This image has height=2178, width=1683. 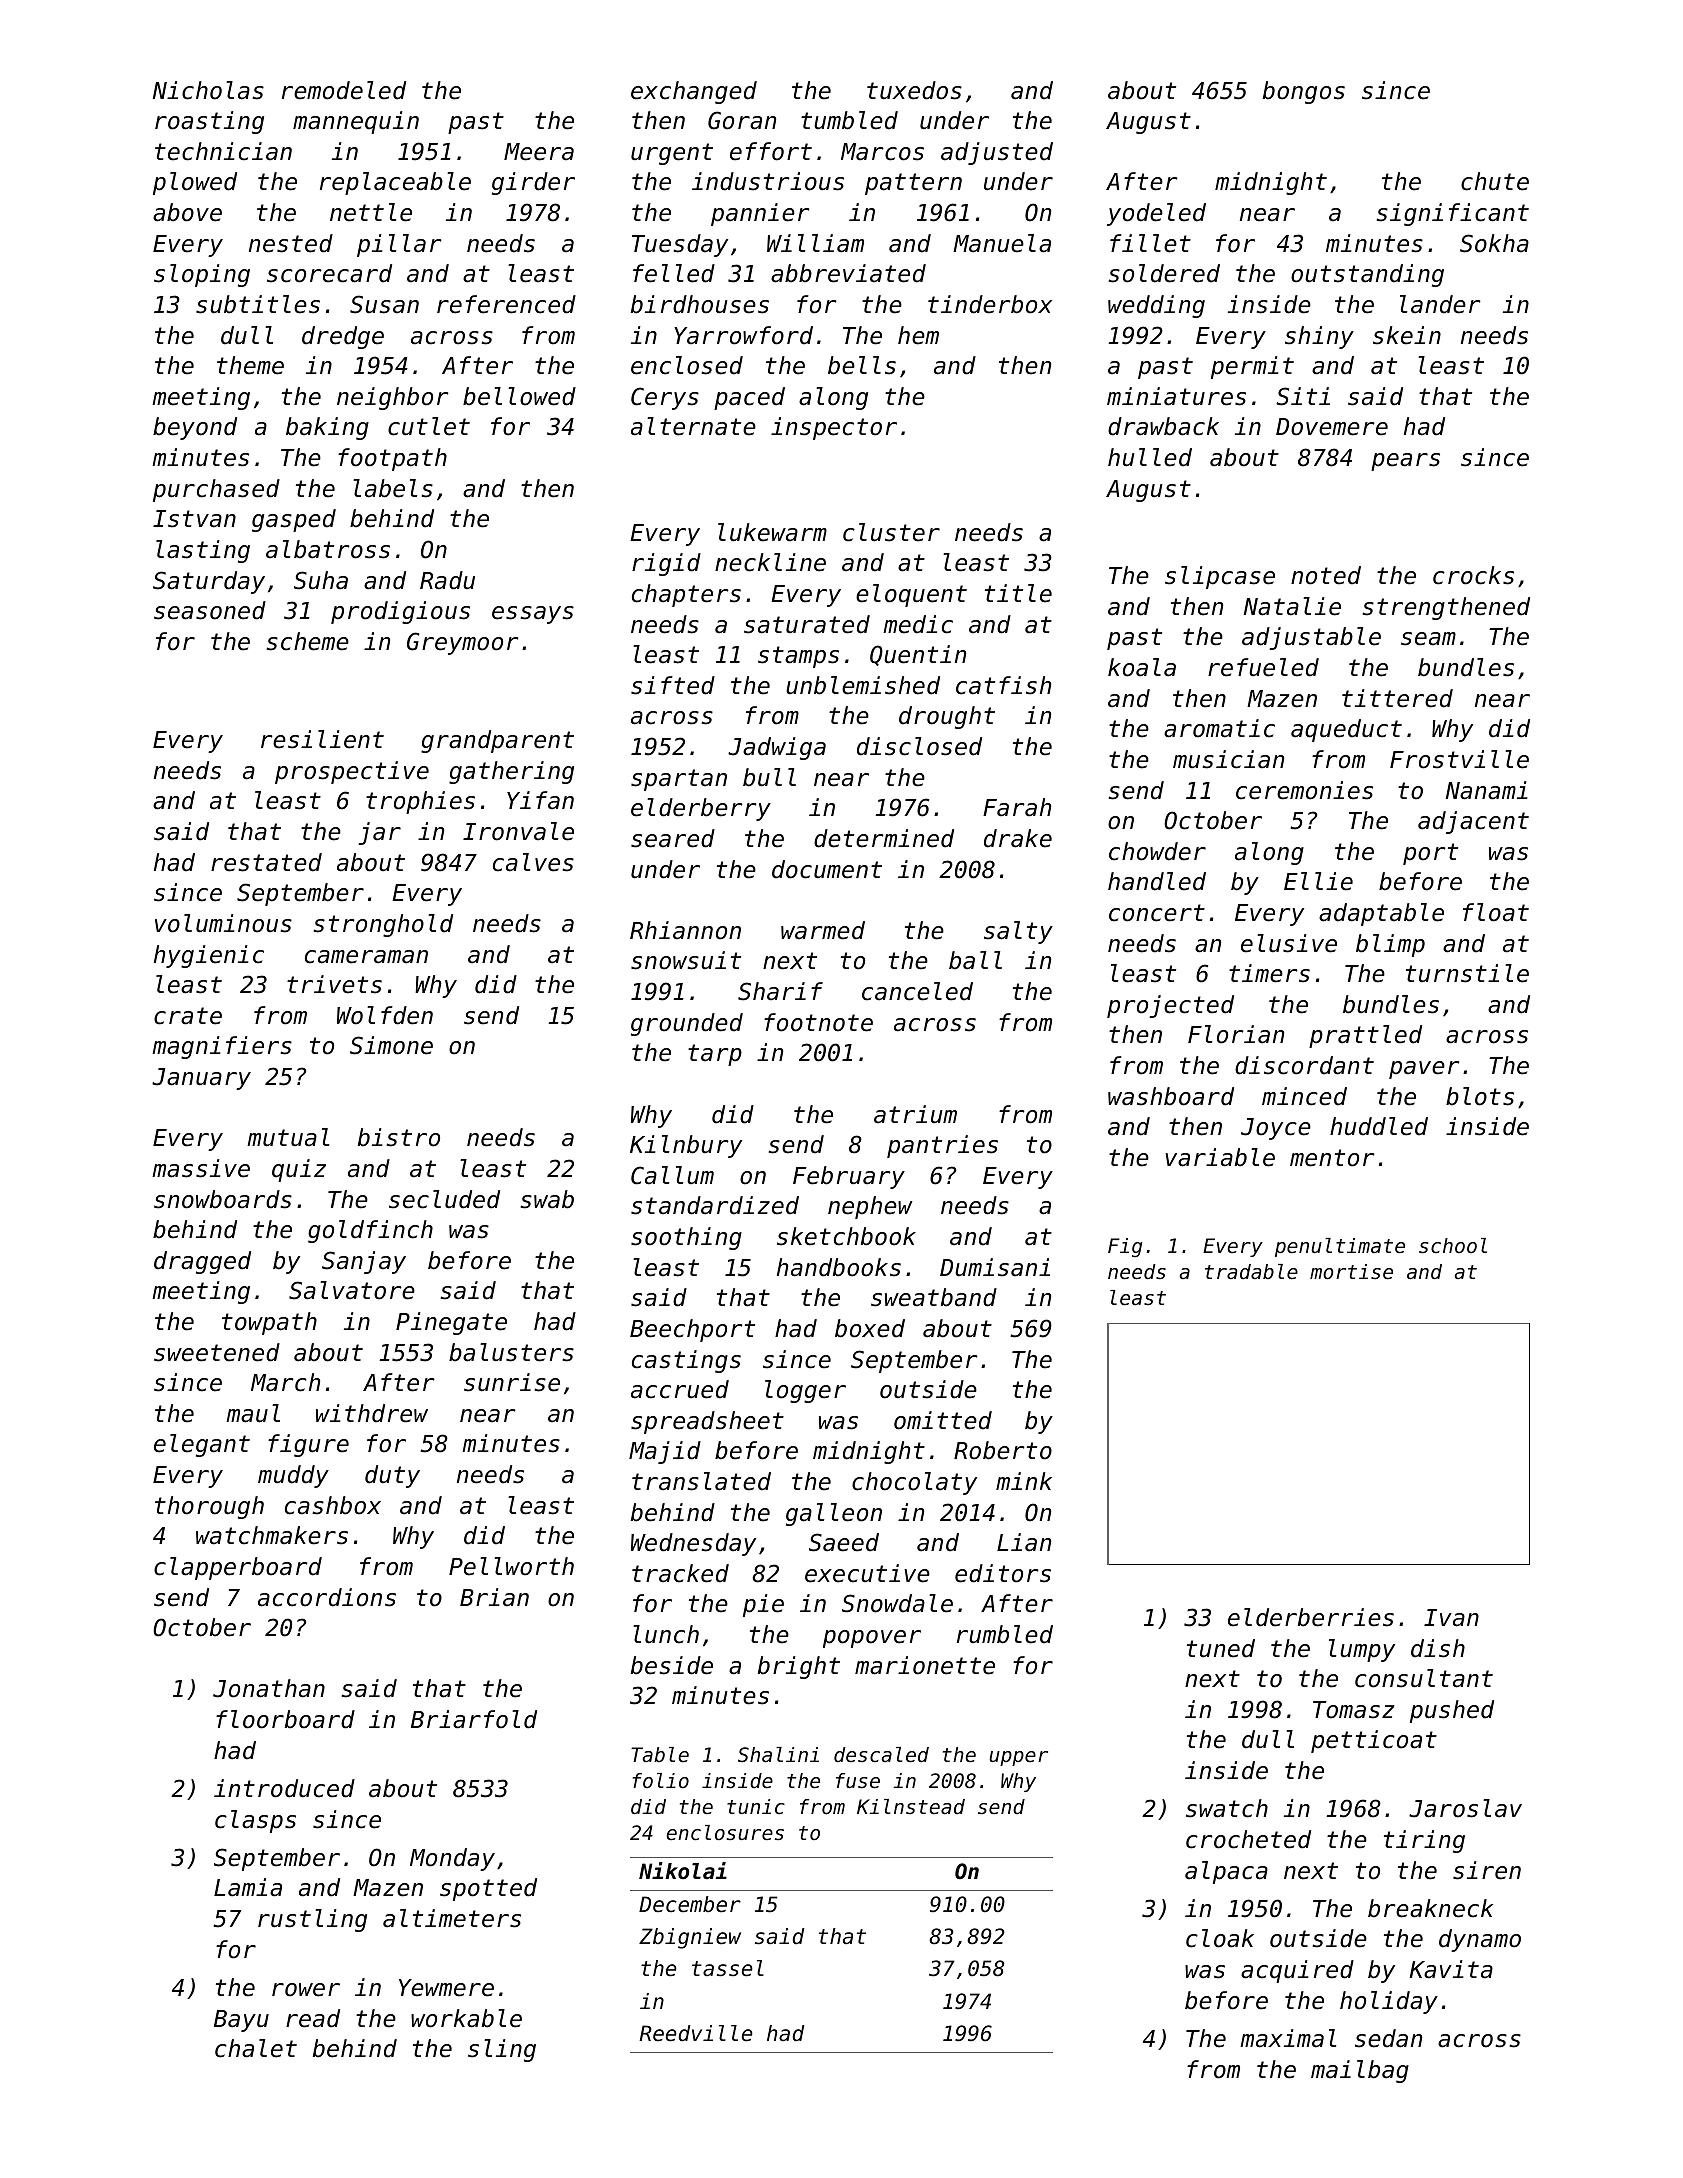 I want to click on tinderbox, so click(x=990, y=304).
